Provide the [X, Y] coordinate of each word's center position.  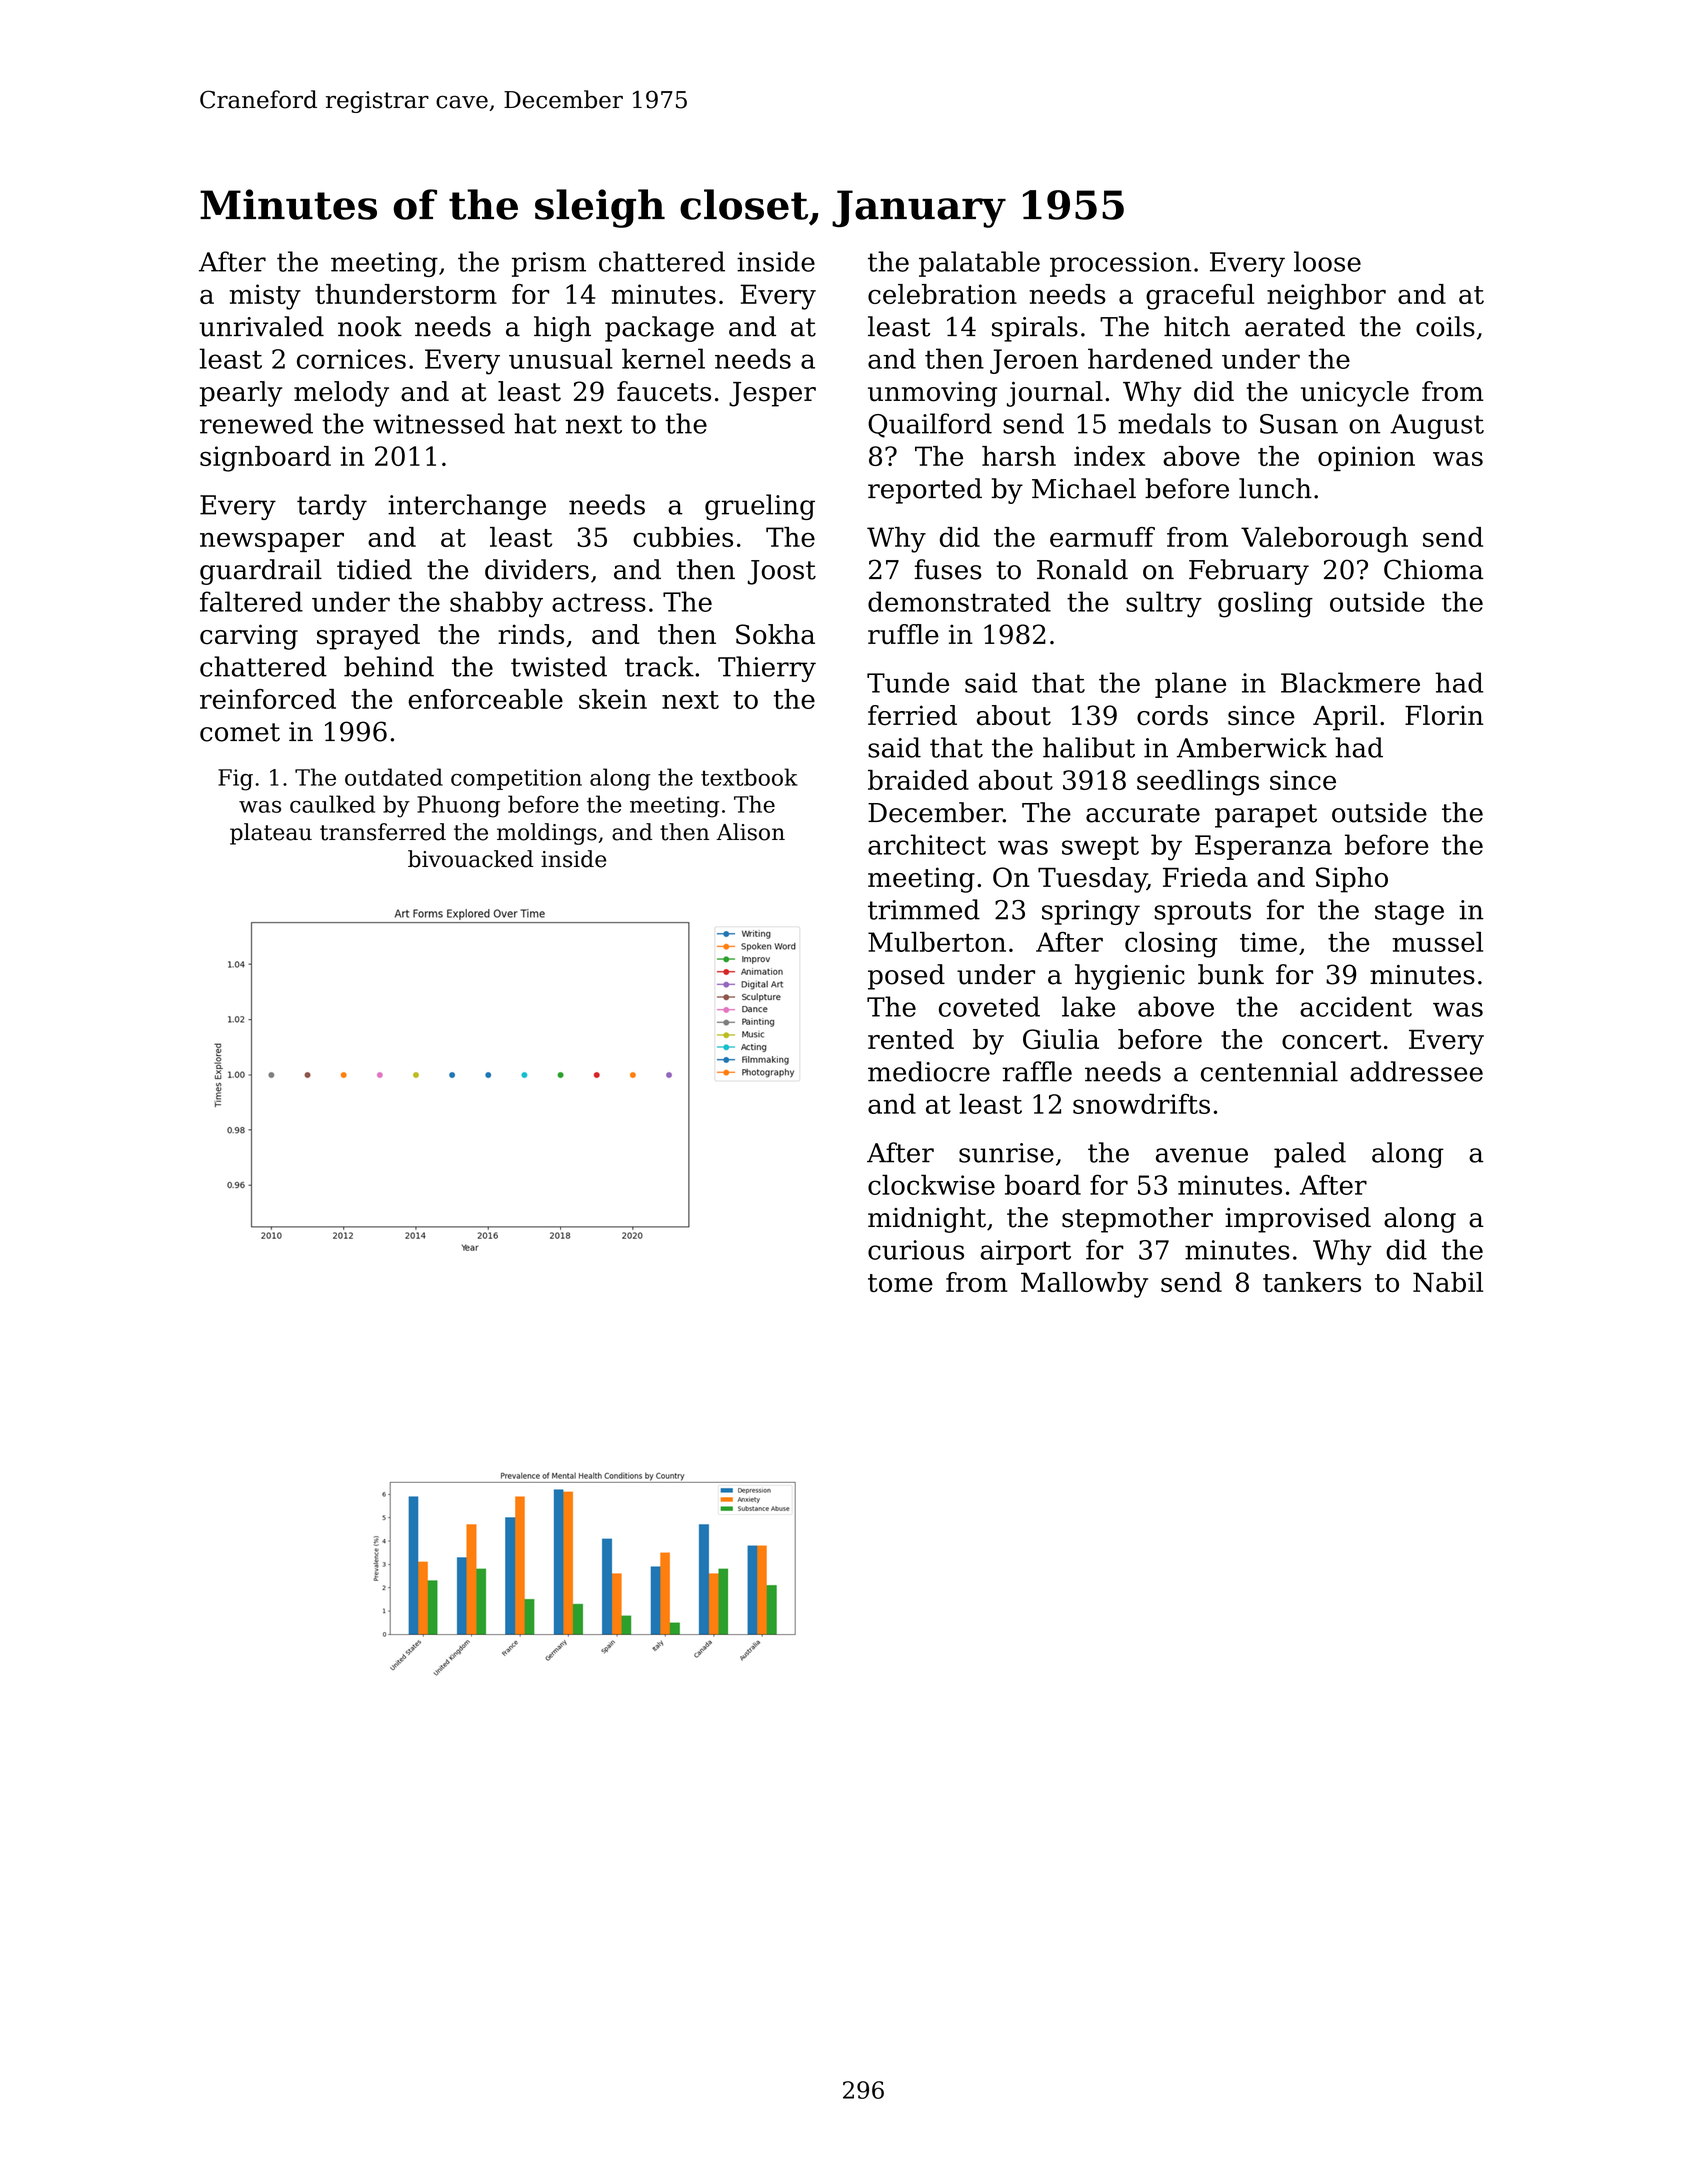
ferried [912, 715]
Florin [1444, 715]
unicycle [1355, 394]
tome [900, 1283]
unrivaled [261, 326]
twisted [559, 666]
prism [549, 264]
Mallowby [1084, 1285]
